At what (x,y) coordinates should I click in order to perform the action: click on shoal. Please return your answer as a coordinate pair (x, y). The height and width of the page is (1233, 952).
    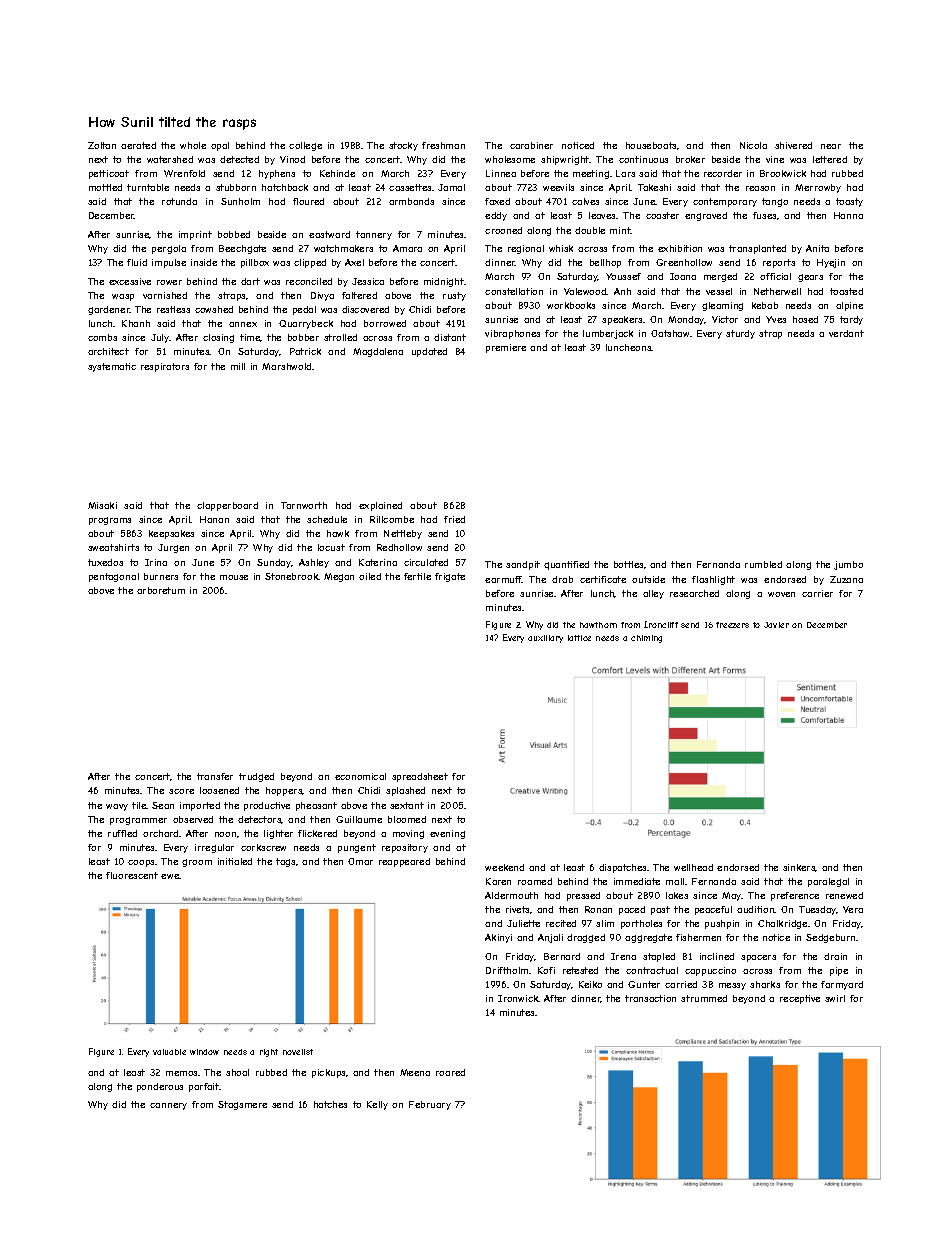
    Looking at the image, I should click on (237, 1072).
